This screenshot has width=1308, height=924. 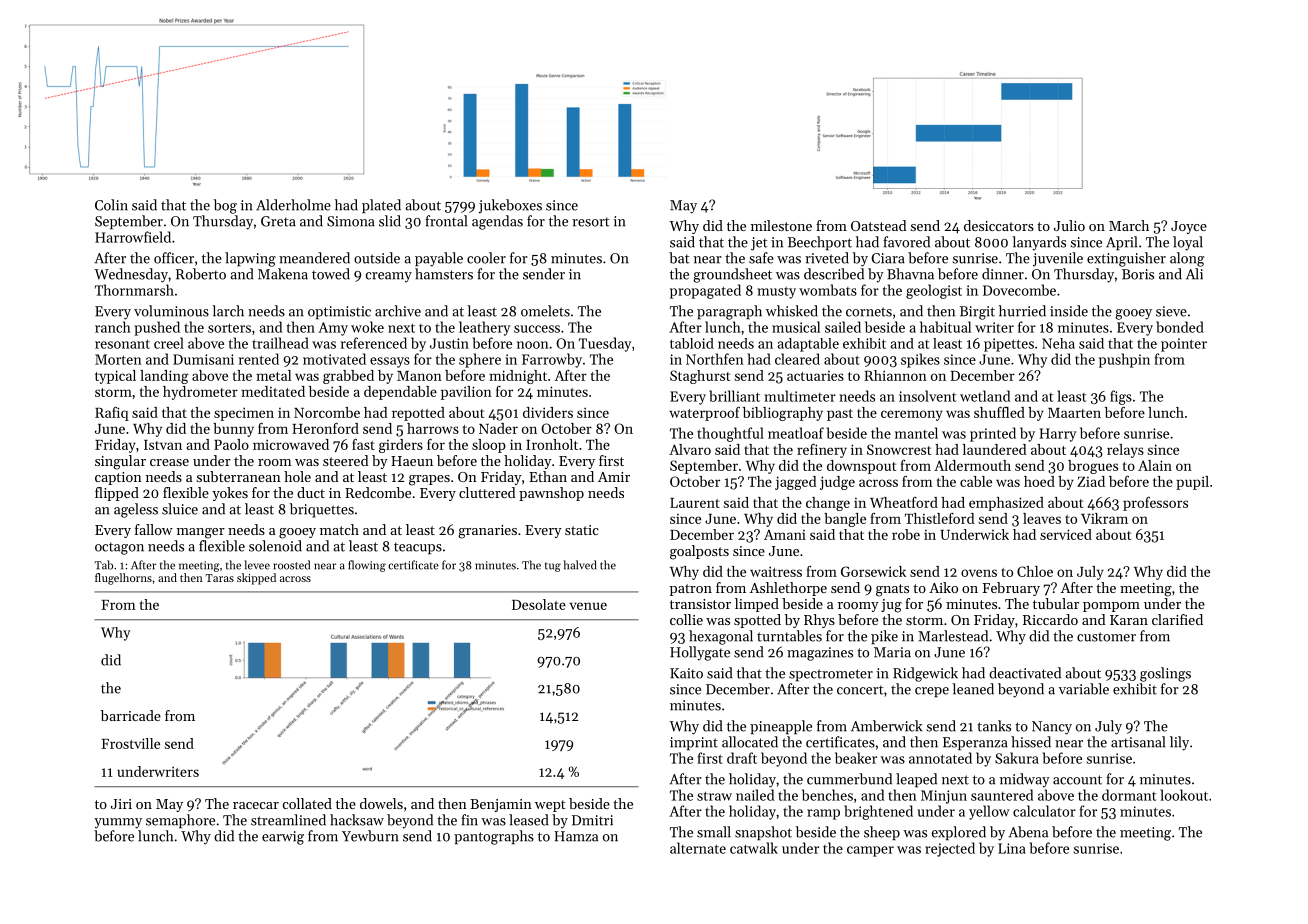 I want to click on professors, so click(x=1155, y=504).
